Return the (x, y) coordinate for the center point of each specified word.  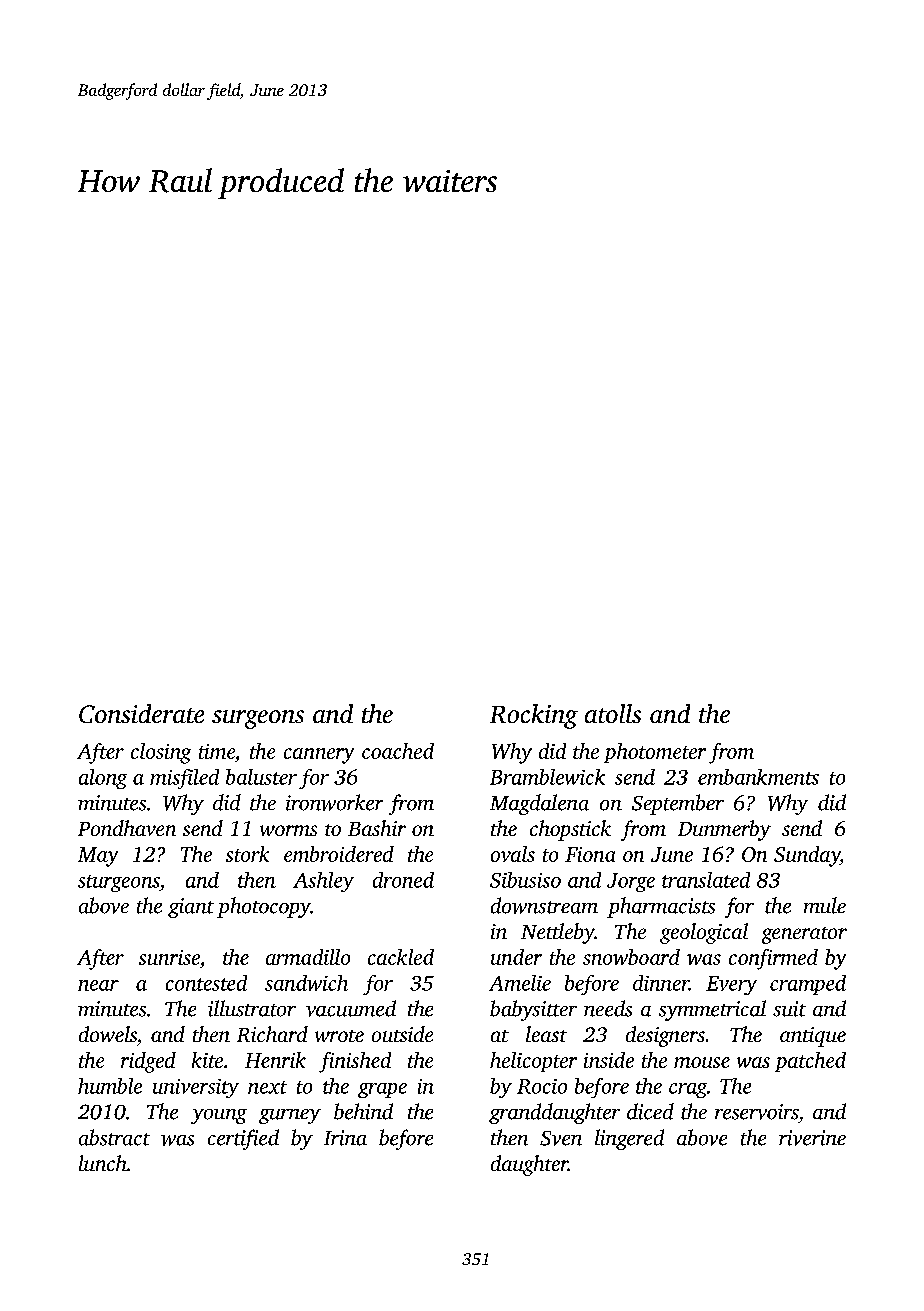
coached (398, 751)
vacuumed (351, 1008)
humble (110, 1086)
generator (804, 935)
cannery (319, 756)
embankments (758, 777)
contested (206, 983)
